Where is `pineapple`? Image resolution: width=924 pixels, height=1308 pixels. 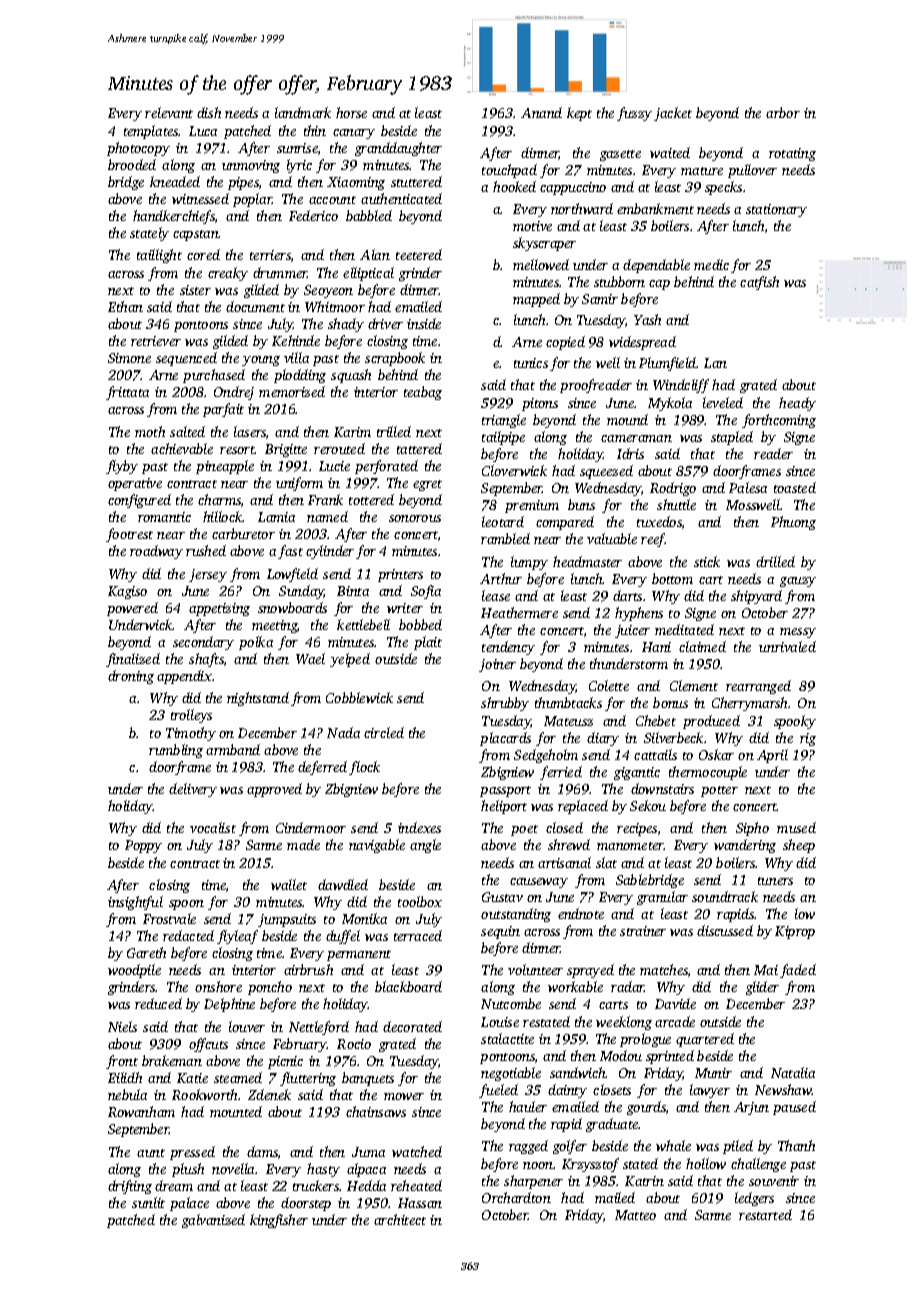
pineapple is located at coordinates (225, 467).
